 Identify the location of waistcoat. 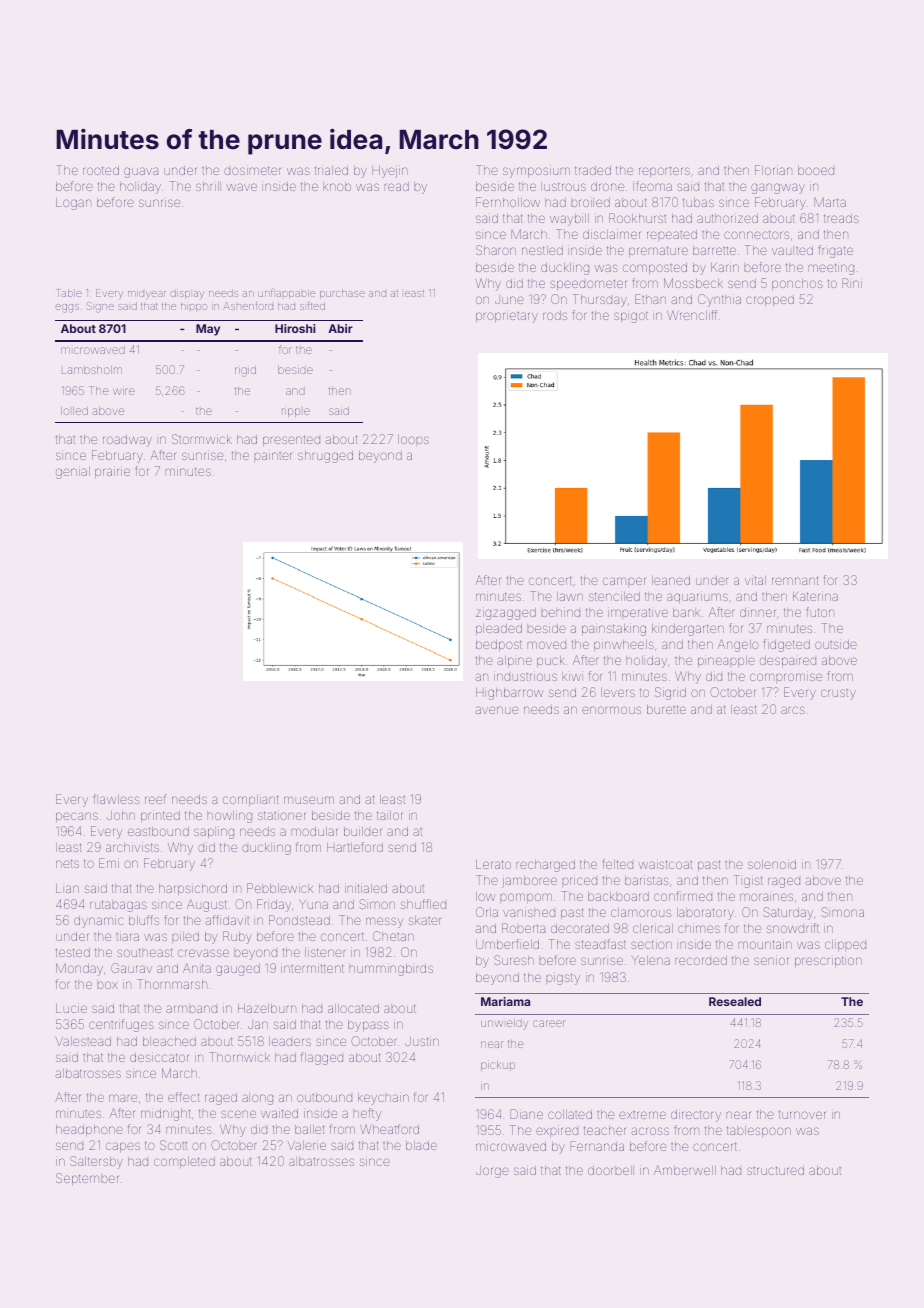
(665, 864).
